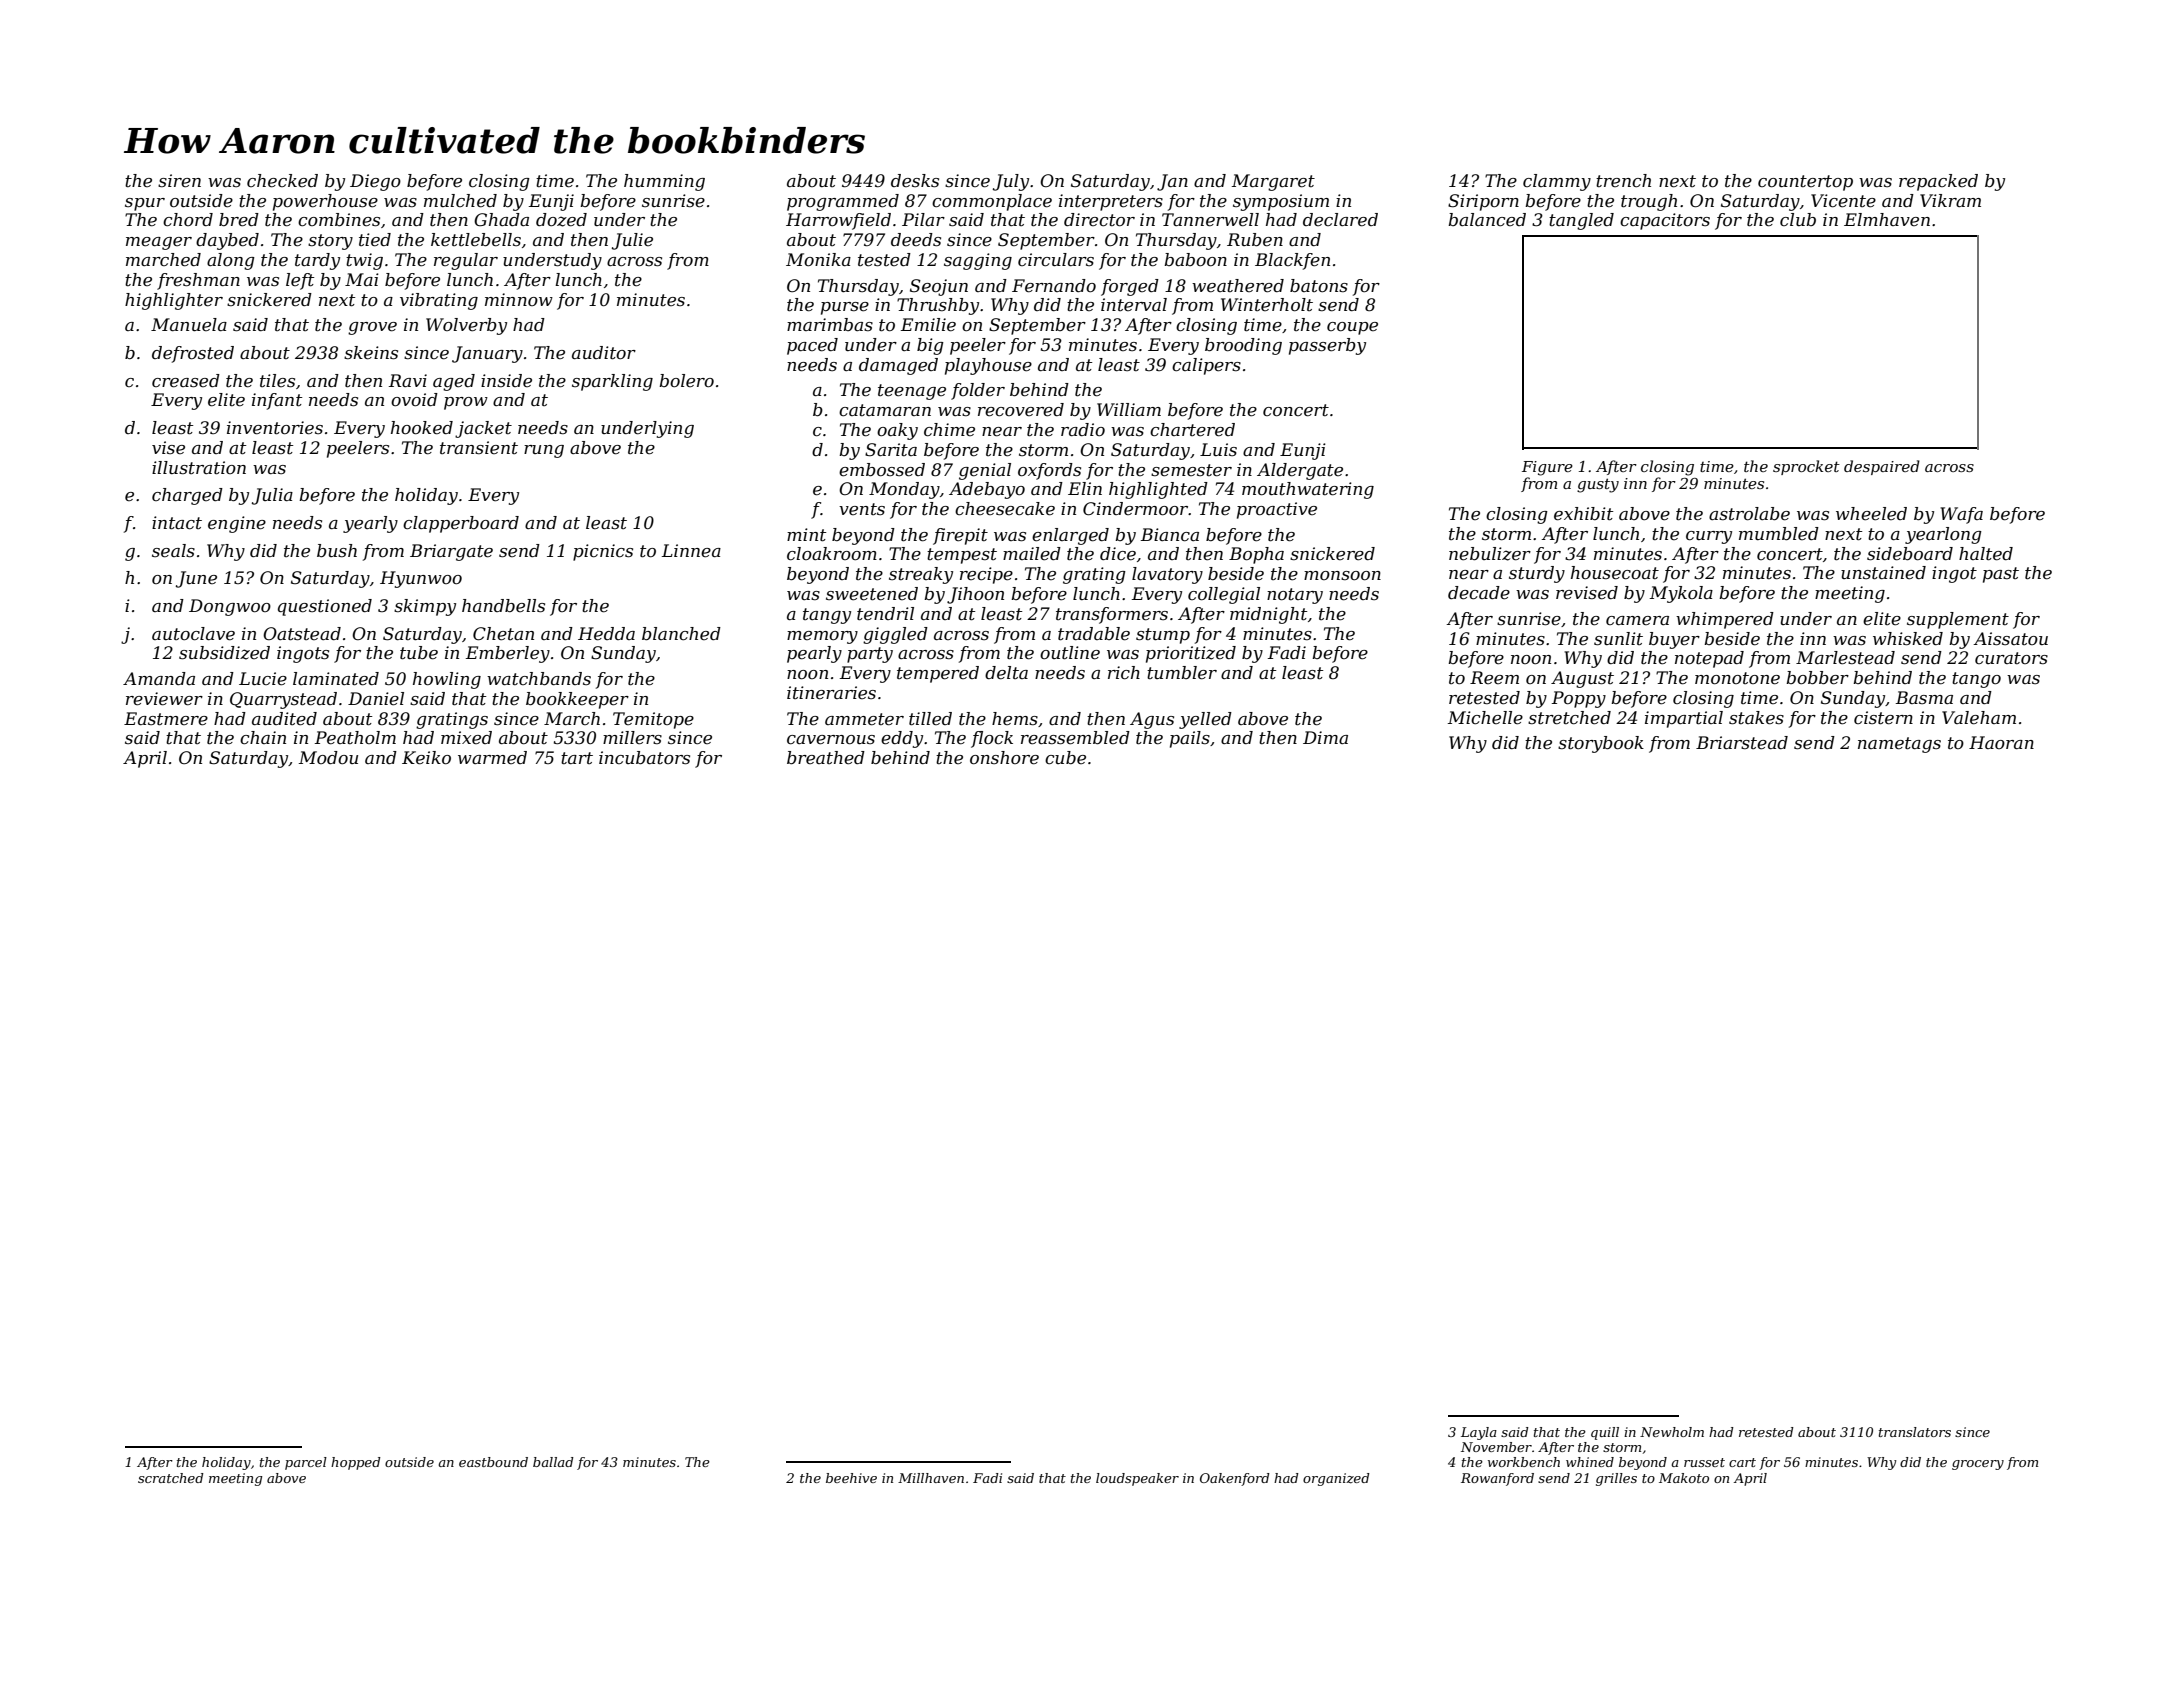 The image size is (2178, 1683). I want to click on beehive, so click(851, 1478).
